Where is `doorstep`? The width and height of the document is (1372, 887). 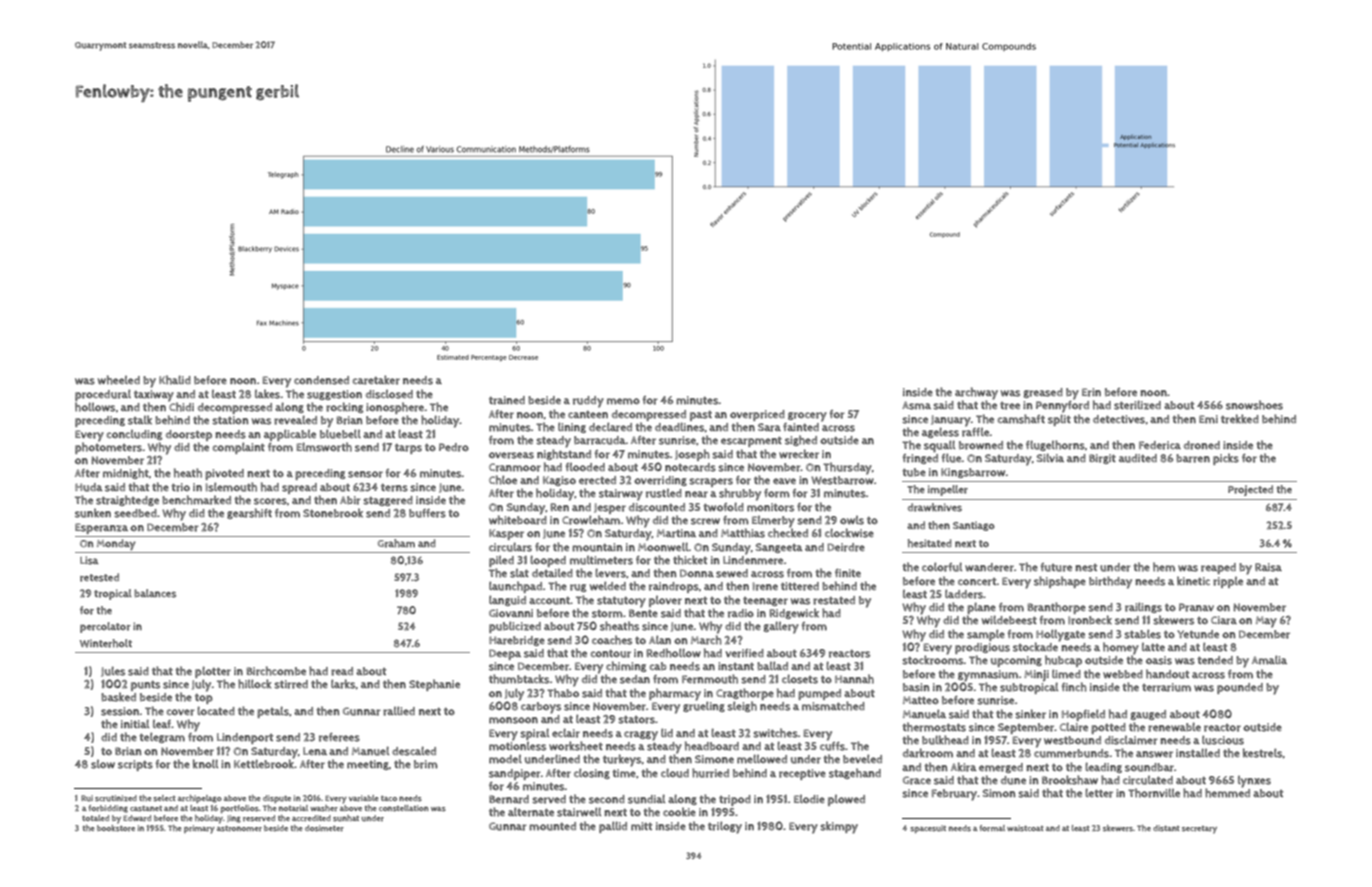 doorstep is located at coordinates (189, 435).
